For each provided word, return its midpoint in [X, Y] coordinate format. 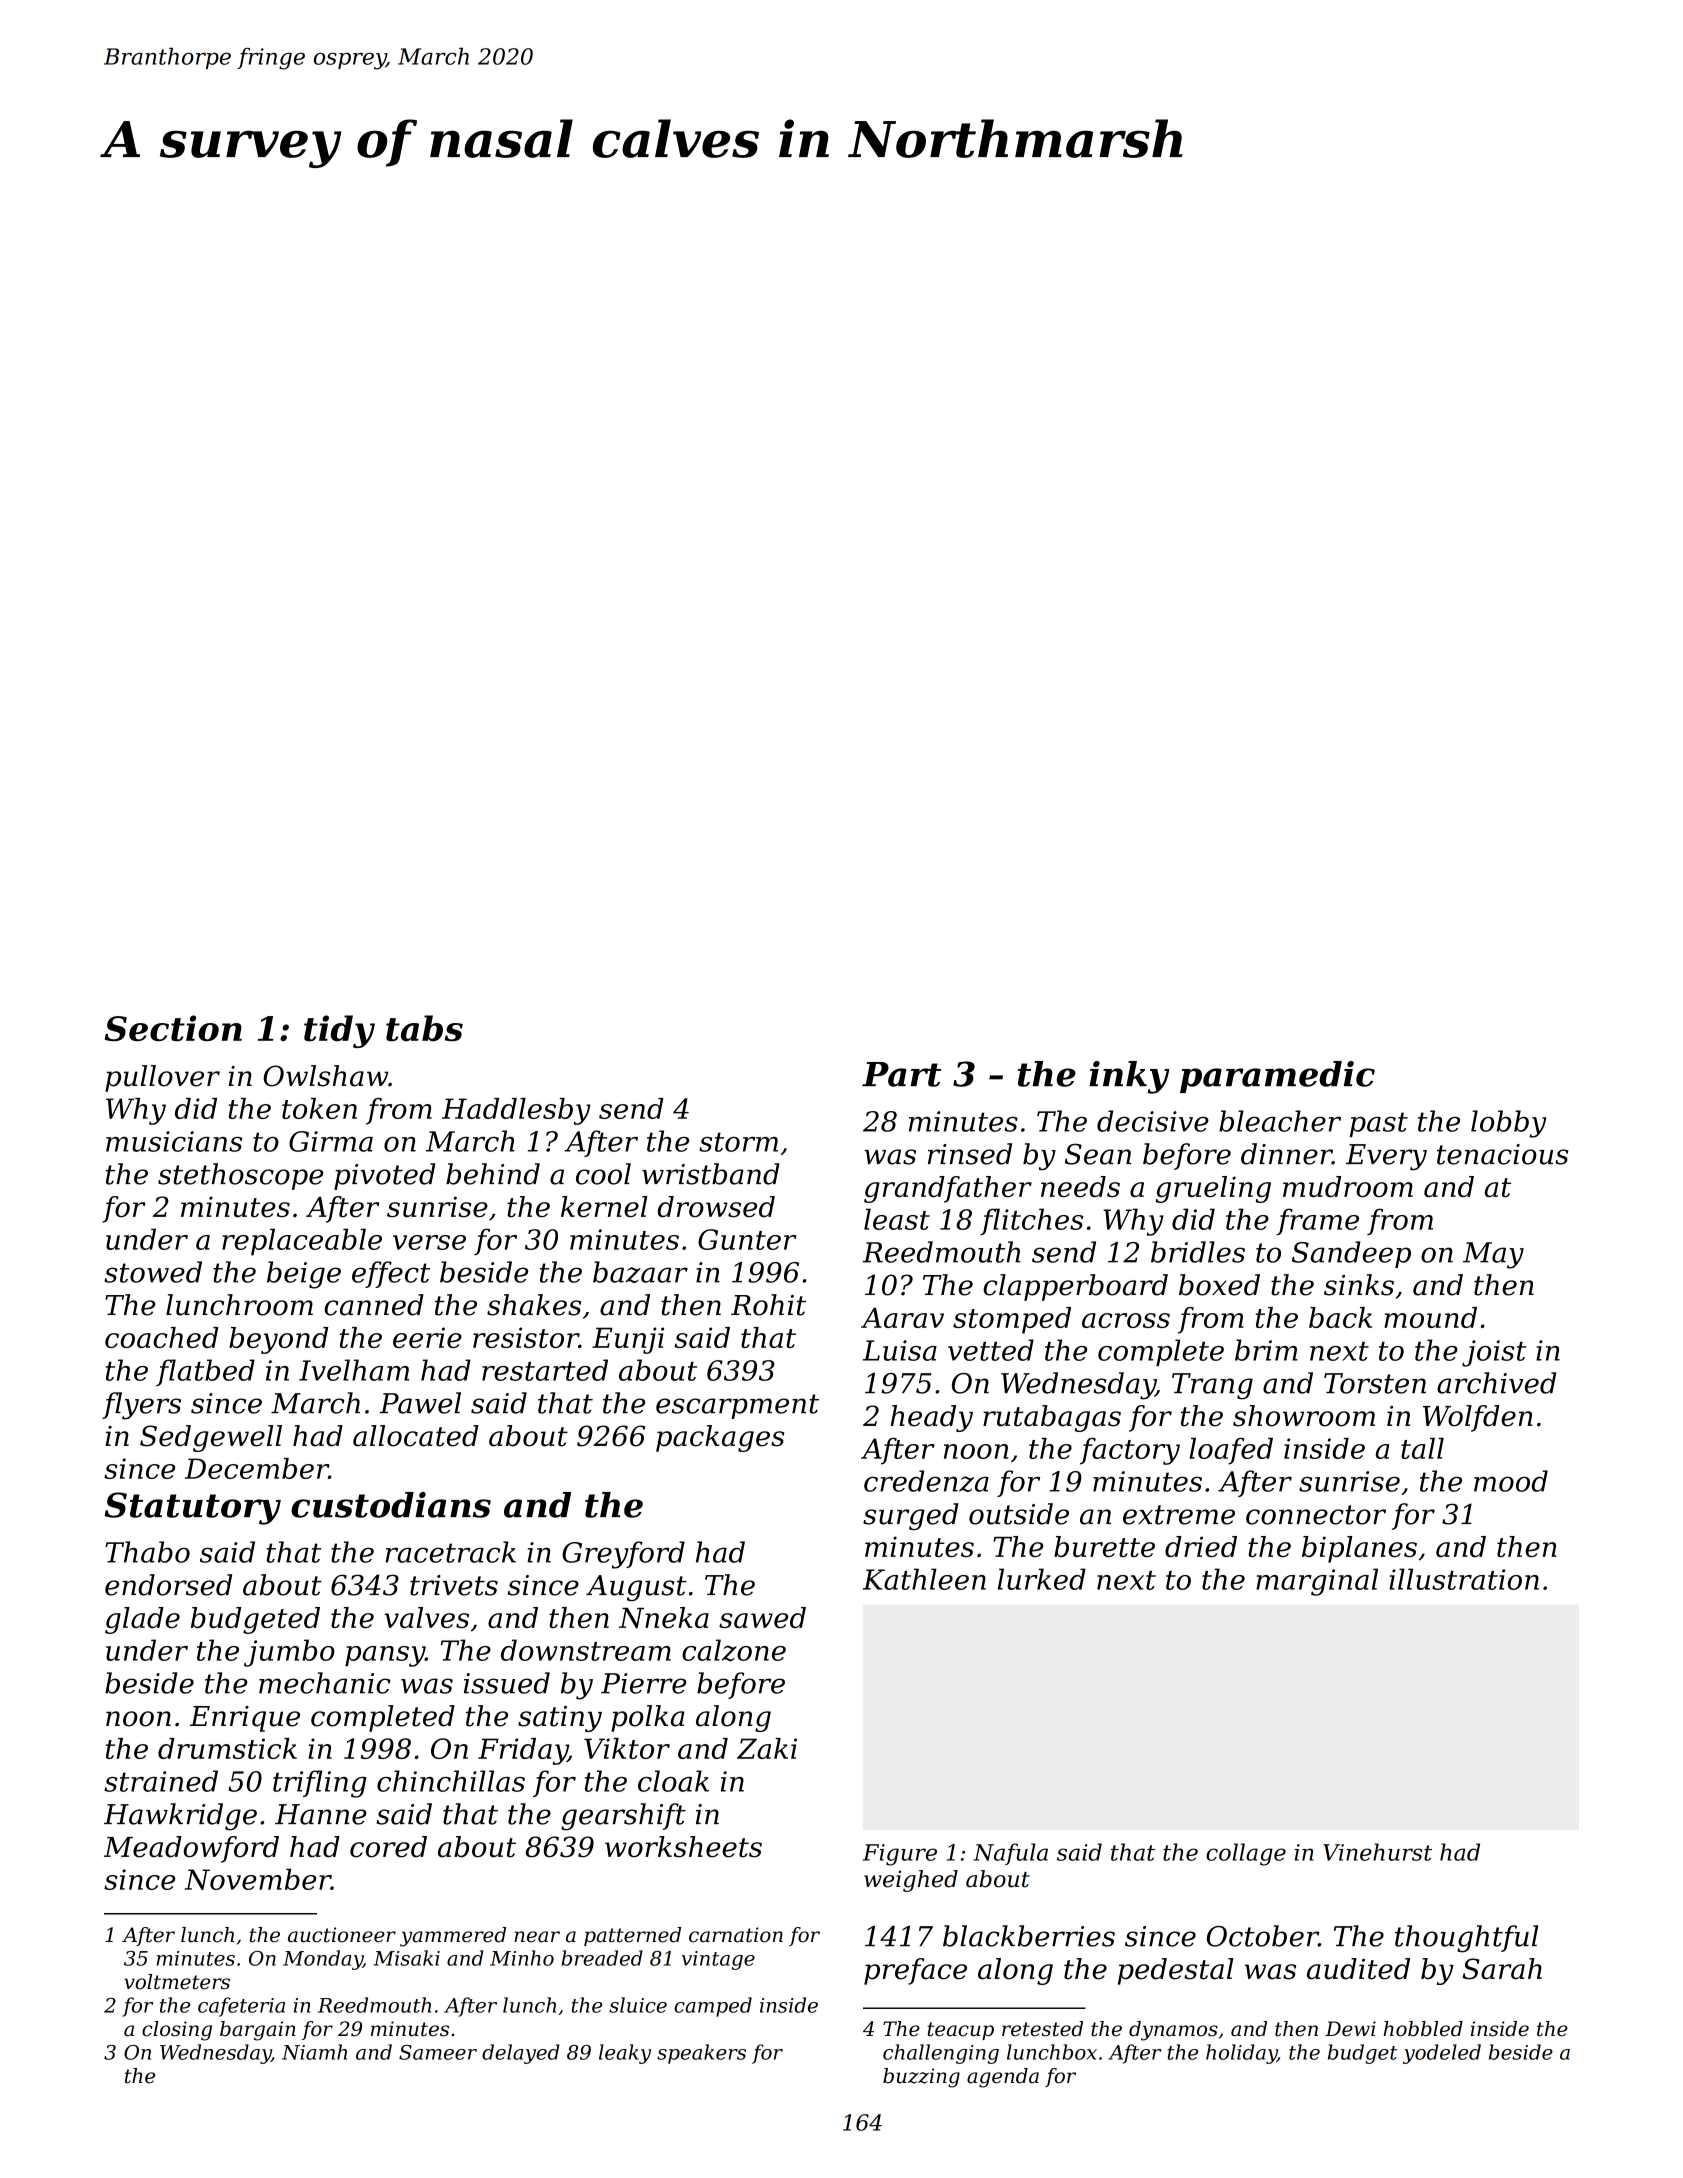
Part [901, 1074]
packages [720, 1438]
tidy [339, 1031]
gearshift [623, 1817]
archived [1496, 1383]
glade [142, 1620]
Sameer [438, 2052]
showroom [1304, 1416]
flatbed [205, 1372]
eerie [427, 1337]
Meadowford [191, 1849]
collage [1246, 1854]
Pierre [644, 1683]
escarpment [737, 1406]
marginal [1317, 1582]
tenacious [1502, 1154]
